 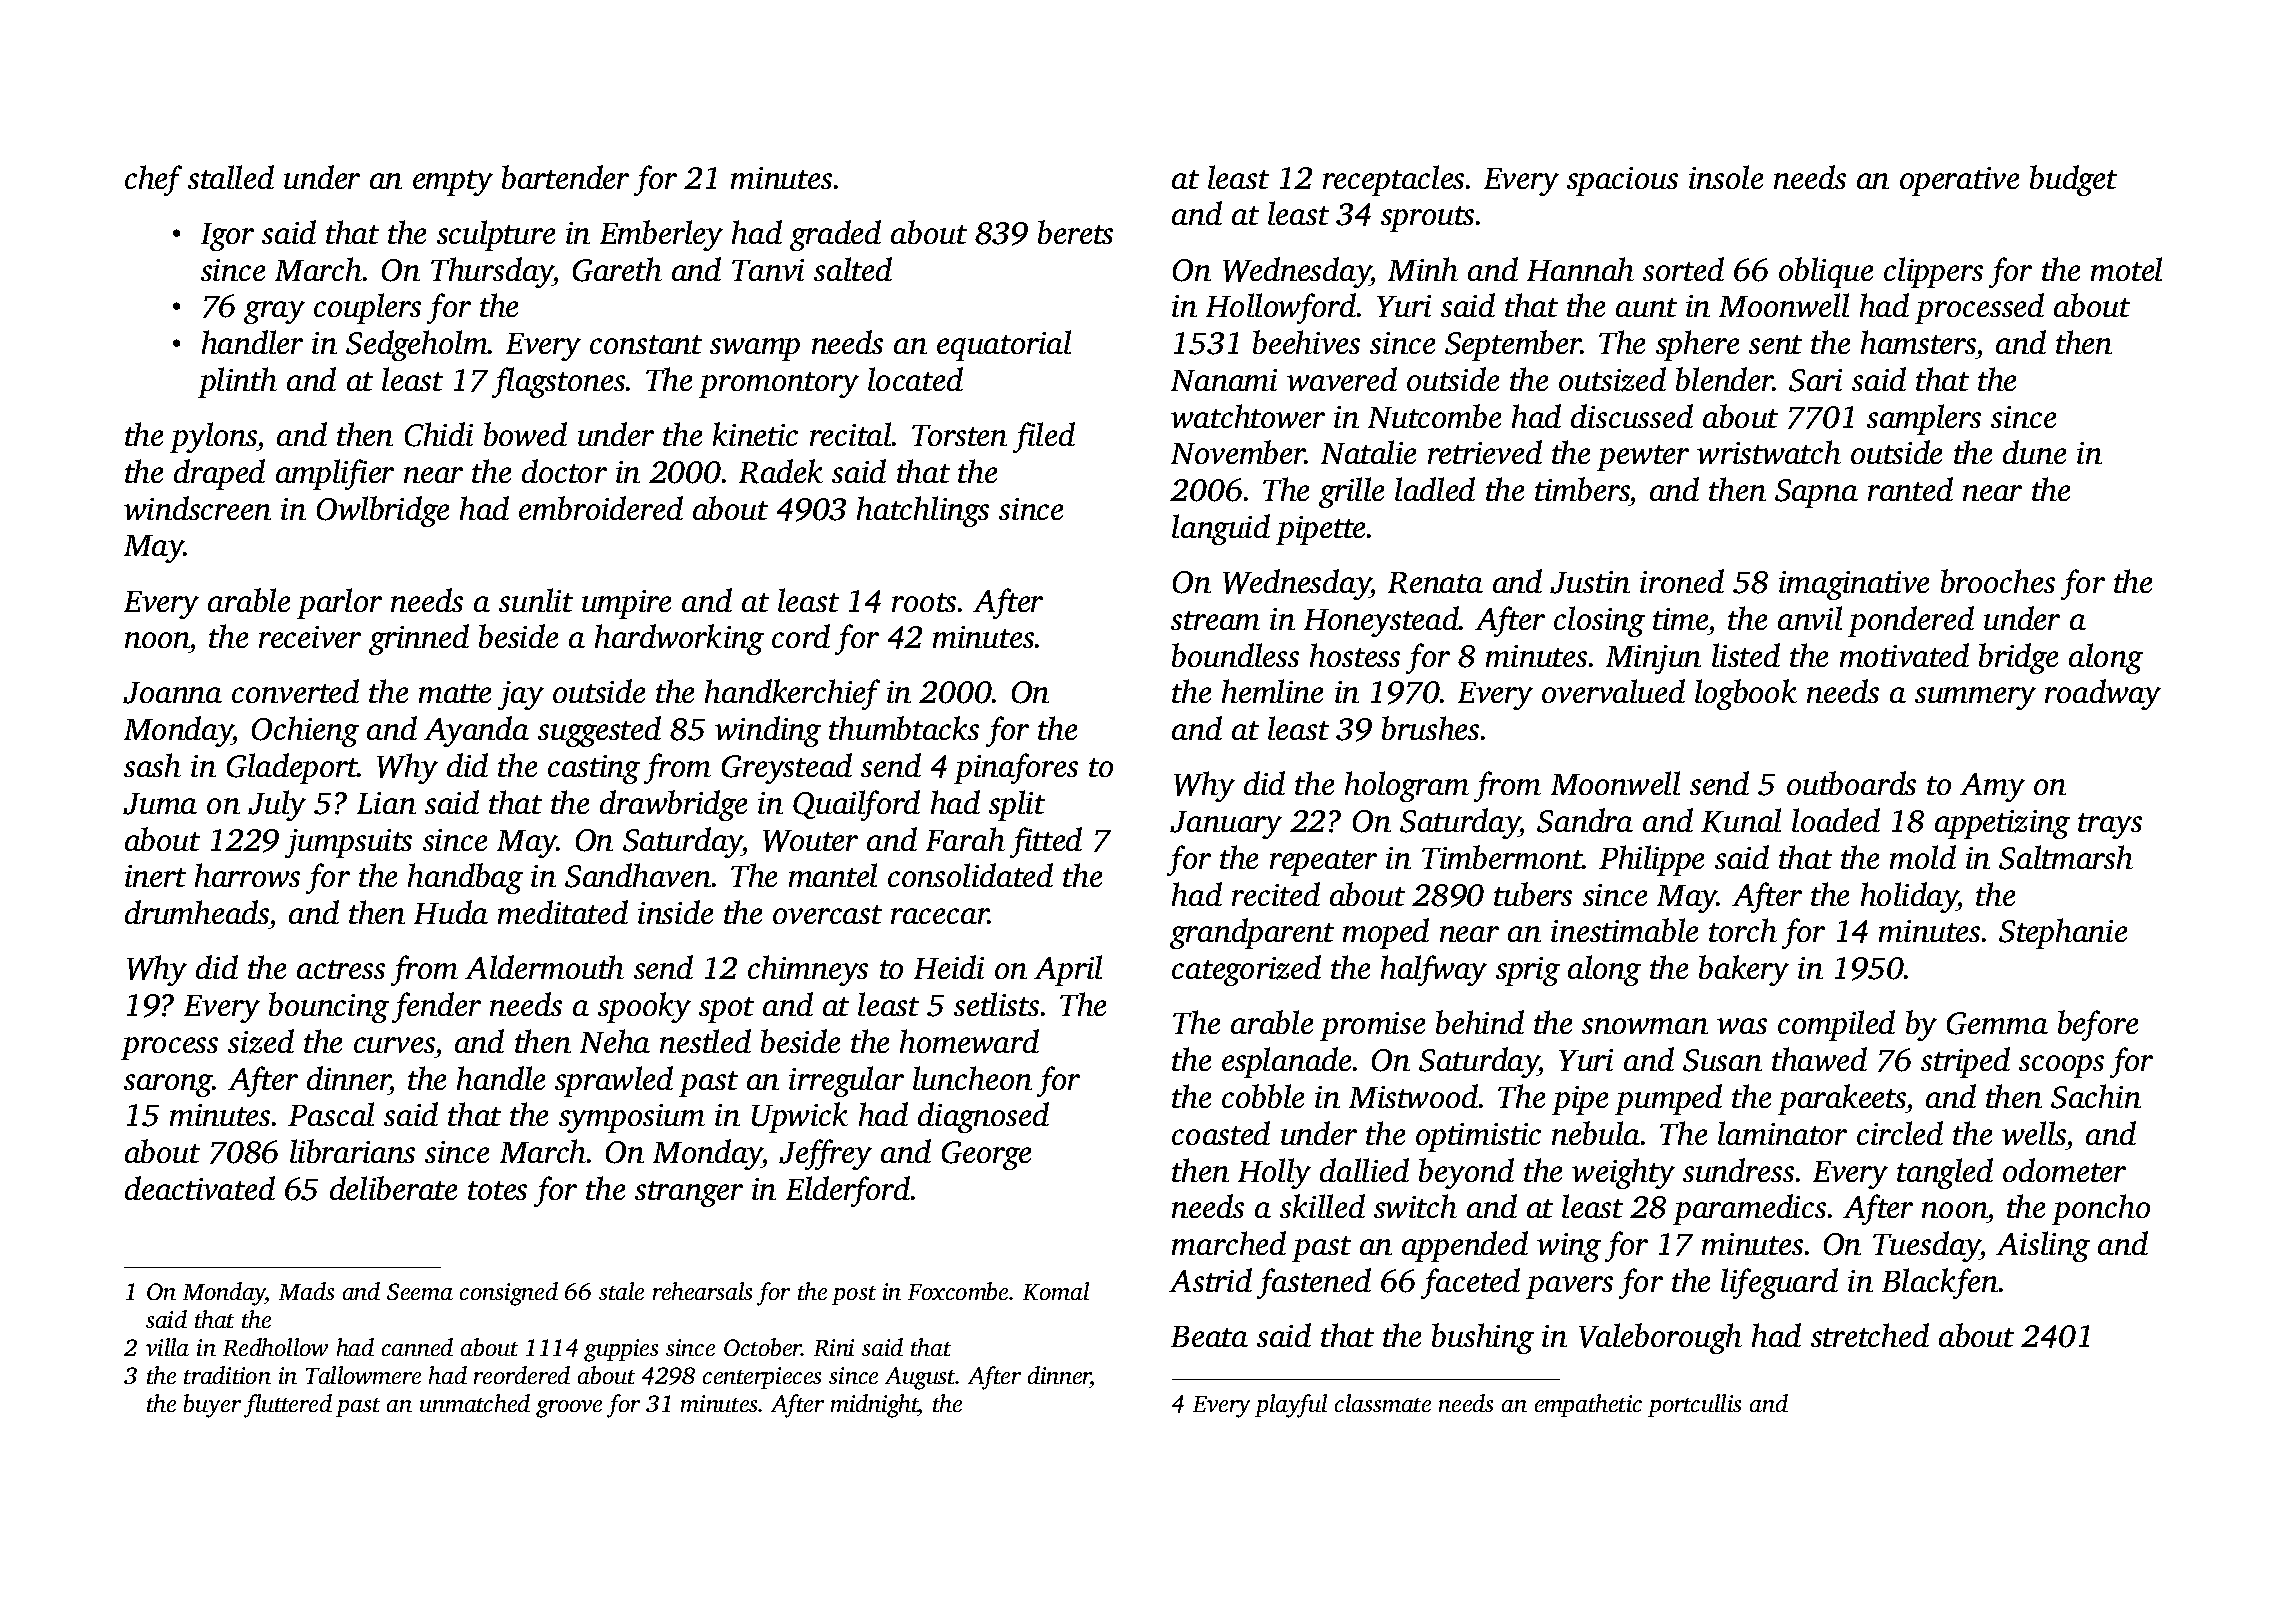 What do you see at coordinates (1992, 787) in the screenshot?
I see `Amy` at bounding box center [1992, 787].
